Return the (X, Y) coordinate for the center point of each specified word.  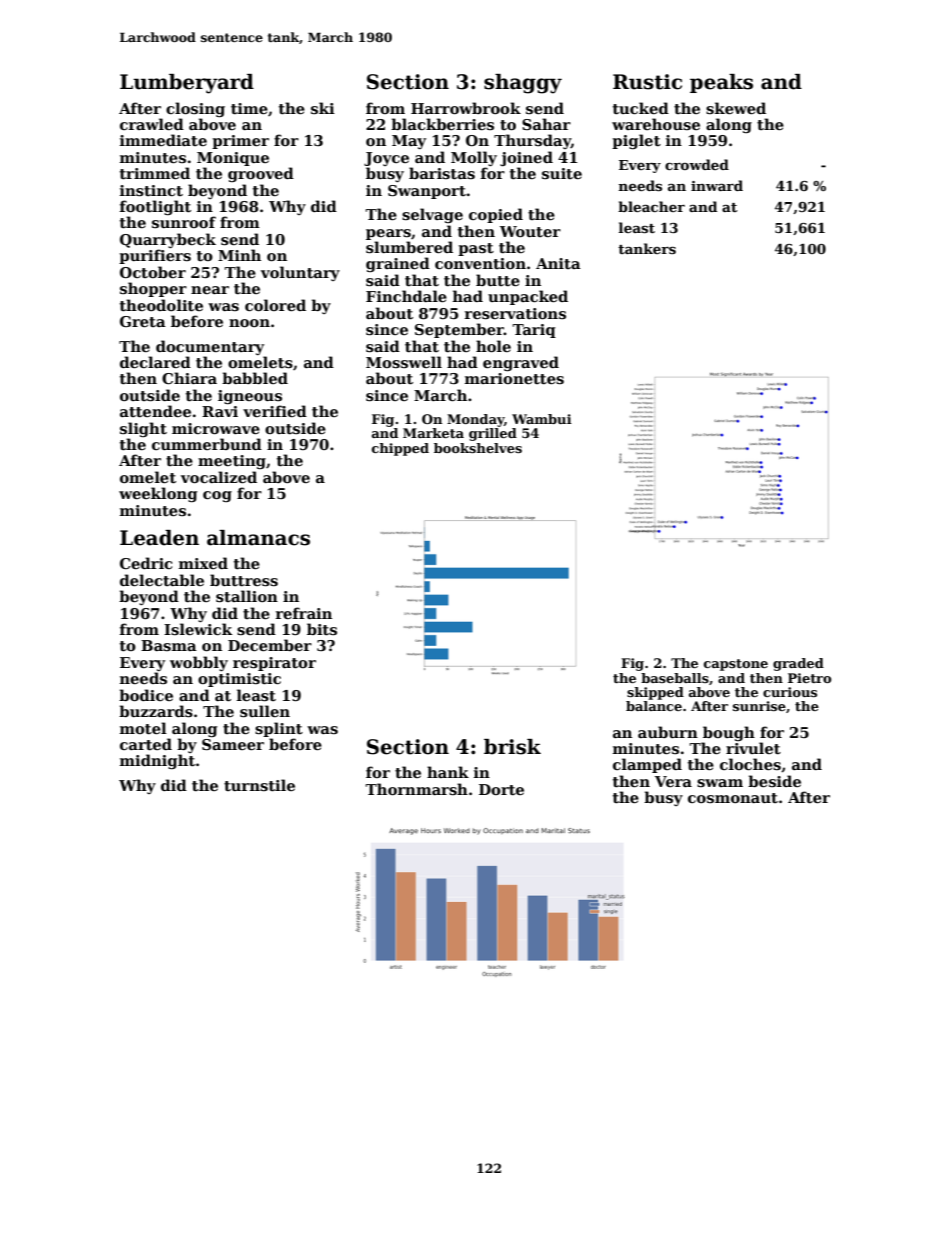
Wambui (542, 419)
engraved (521, 363)
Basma (169, 645)
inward (717, 185)
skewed (736, 108)
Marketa (433, 433)
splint (279, 729)
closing (195, 109)
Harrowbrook (466, 108)
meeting (232, 462)
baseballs (675, 678)
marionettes (514, 378)
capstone (736, 665)
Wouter (530, 231)
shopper (153, 289)
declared (155, 362)
